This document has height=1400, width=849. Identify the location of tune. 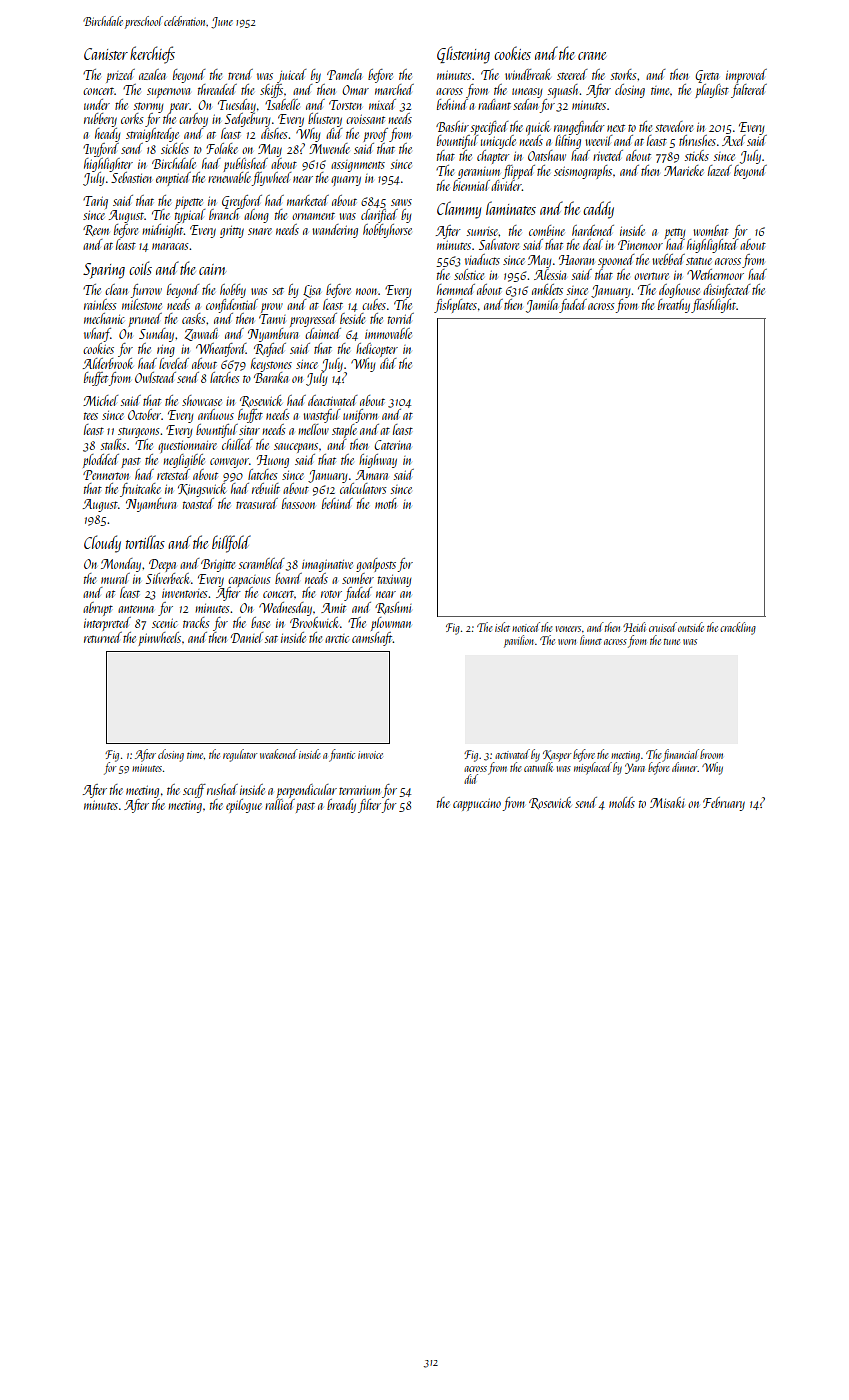
(672, 642).
